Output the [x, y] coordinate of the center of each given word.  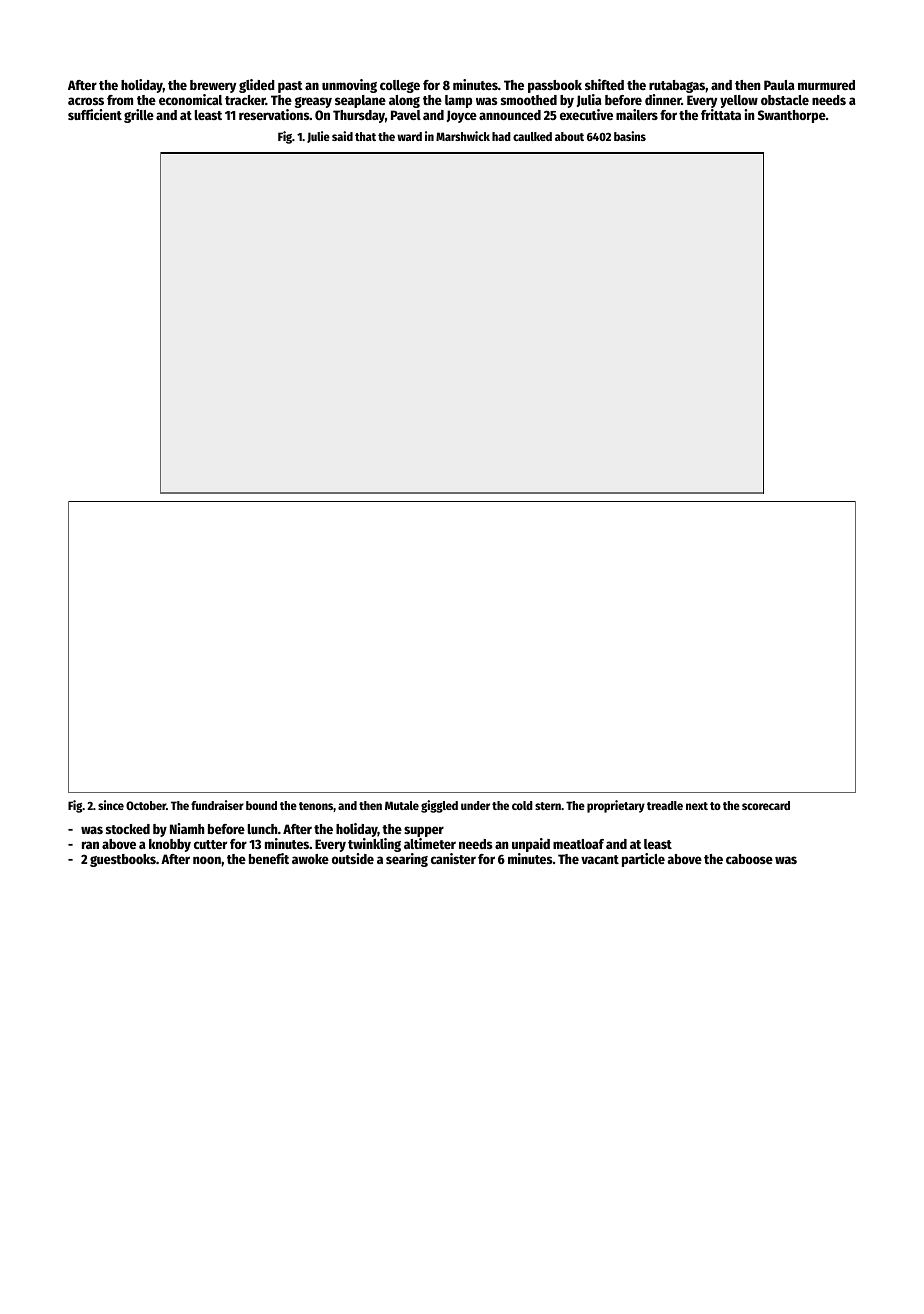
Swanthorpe [792, 116]
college [400, 86]
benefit [269, 858]
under [475, 805]
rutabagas [677, 86]
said [342, 136]
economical [190, 99]
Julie [318, 137]
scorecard [766, 805]
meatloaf [578, 844]
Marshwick [463, 136]
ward [409, 136]
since [111, 805]
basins [630, 136]
